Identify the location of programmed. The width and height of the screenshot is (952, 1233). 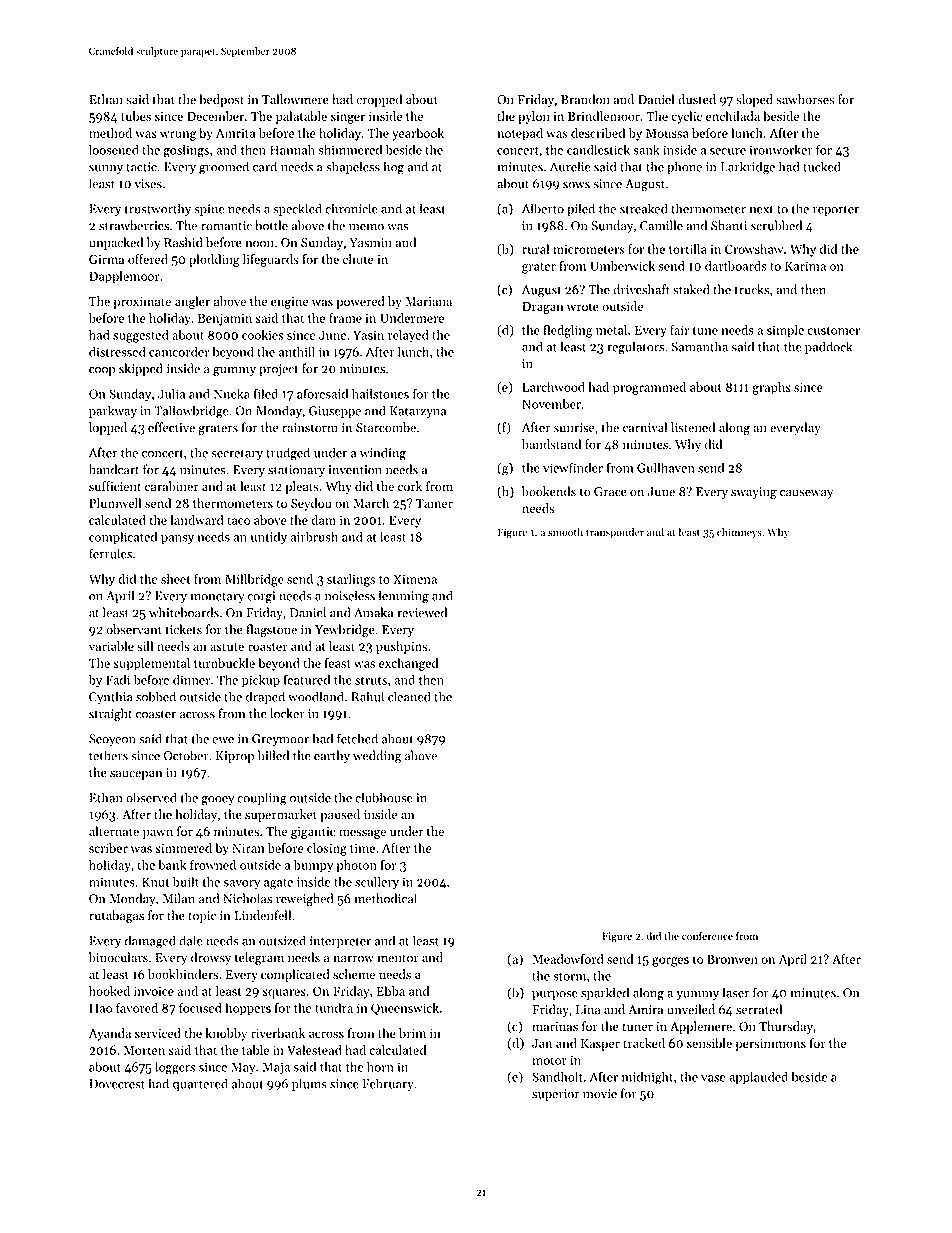
(649, 388).
